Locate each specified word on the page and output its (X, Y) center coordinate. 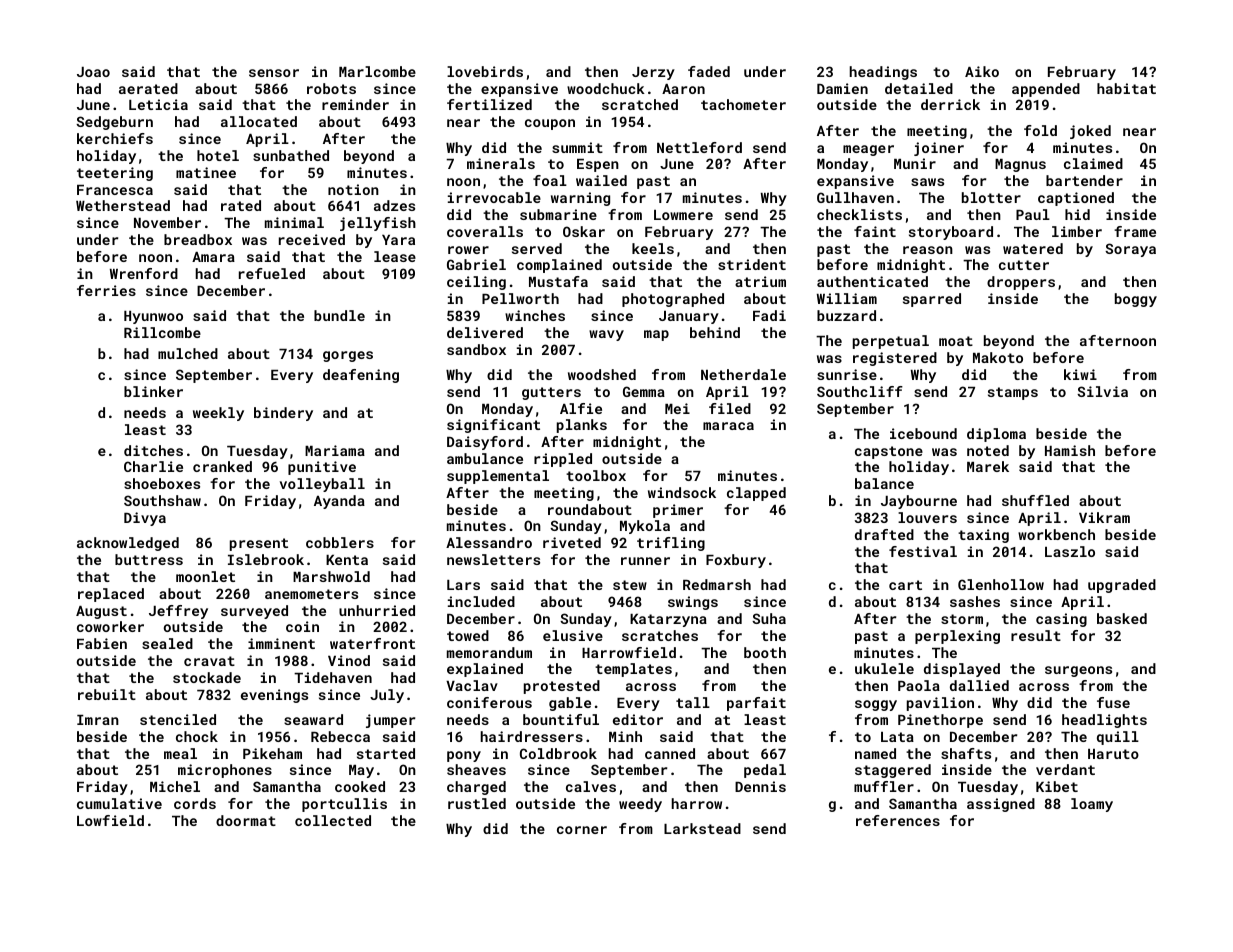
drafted (884, 534)
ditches (153, 450)
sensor (274, 73)
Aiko (982, 71)
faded (709, 71)
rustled (477, 803)
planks (582, 426)
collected (333, 820)
